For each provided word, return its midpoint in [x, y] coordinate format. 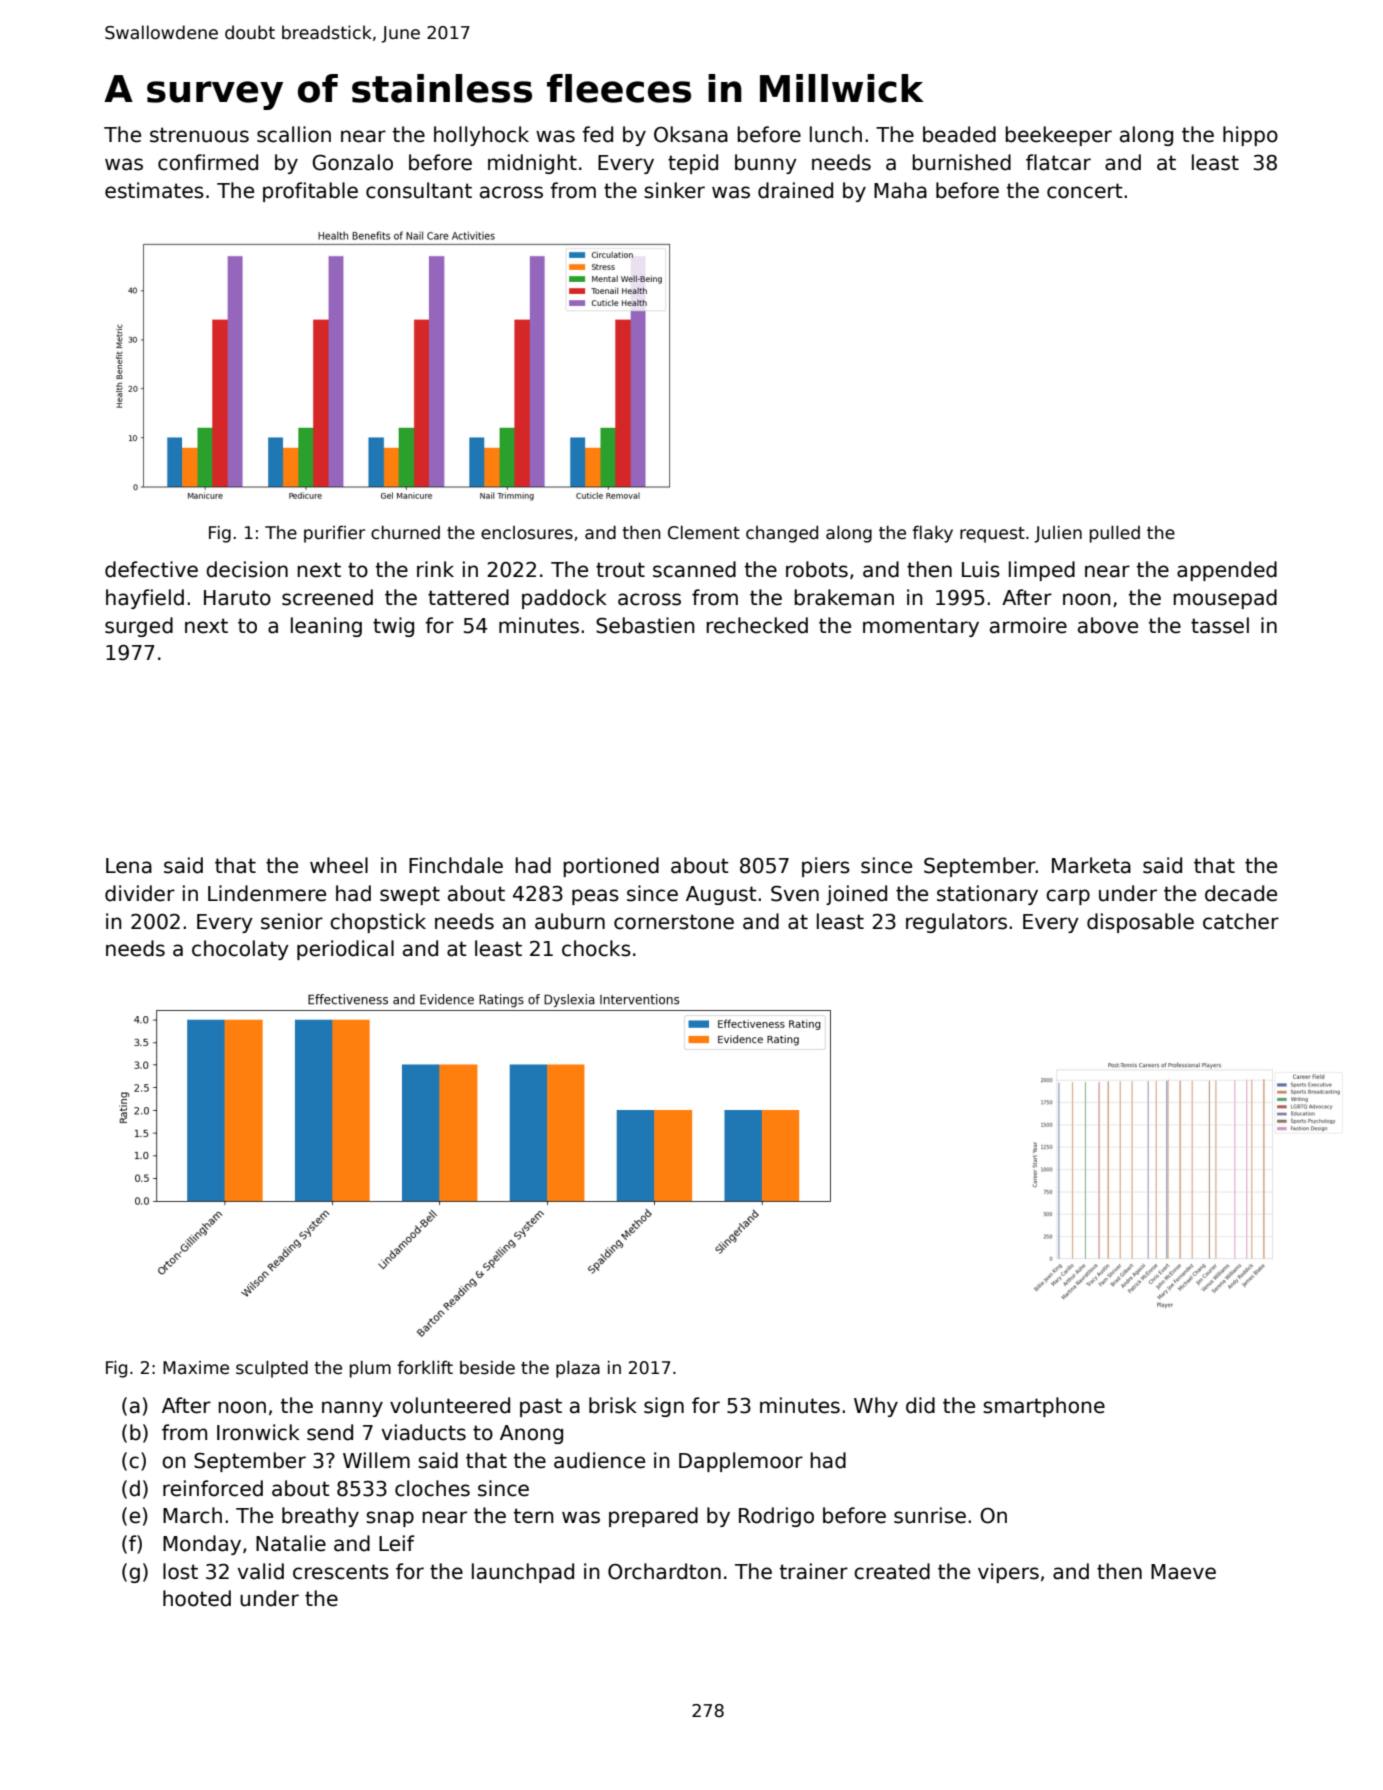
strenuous [199, 135]
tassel [1220, 625]
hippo [1250, 136]
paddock [564, 599]
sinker [674, 190]
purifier [334, 534]
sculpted [272, 1369]
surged [139, 627]
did [920, 1405]
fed [597, 134]
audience [599, 1460]
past [541, 1407]
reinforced [213, 1488]
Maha [900, 190]
